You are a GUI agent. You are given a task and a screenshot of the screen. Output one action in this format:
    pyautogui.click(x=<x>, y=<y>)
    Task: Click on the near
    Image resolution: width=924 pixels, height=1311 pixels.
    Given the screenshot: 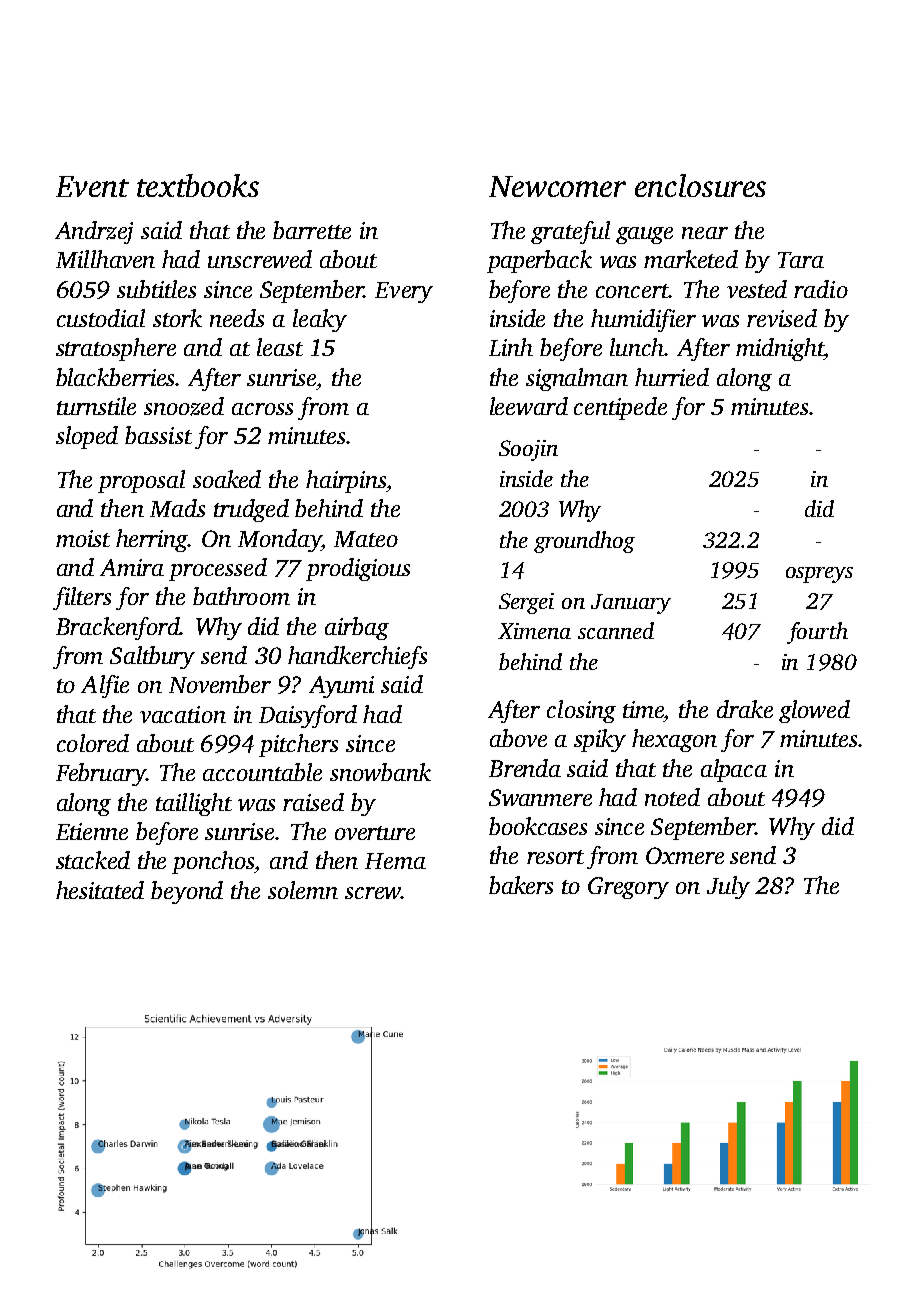 What is the action you would take?
    pyautogui.click(x=705, y=233)
